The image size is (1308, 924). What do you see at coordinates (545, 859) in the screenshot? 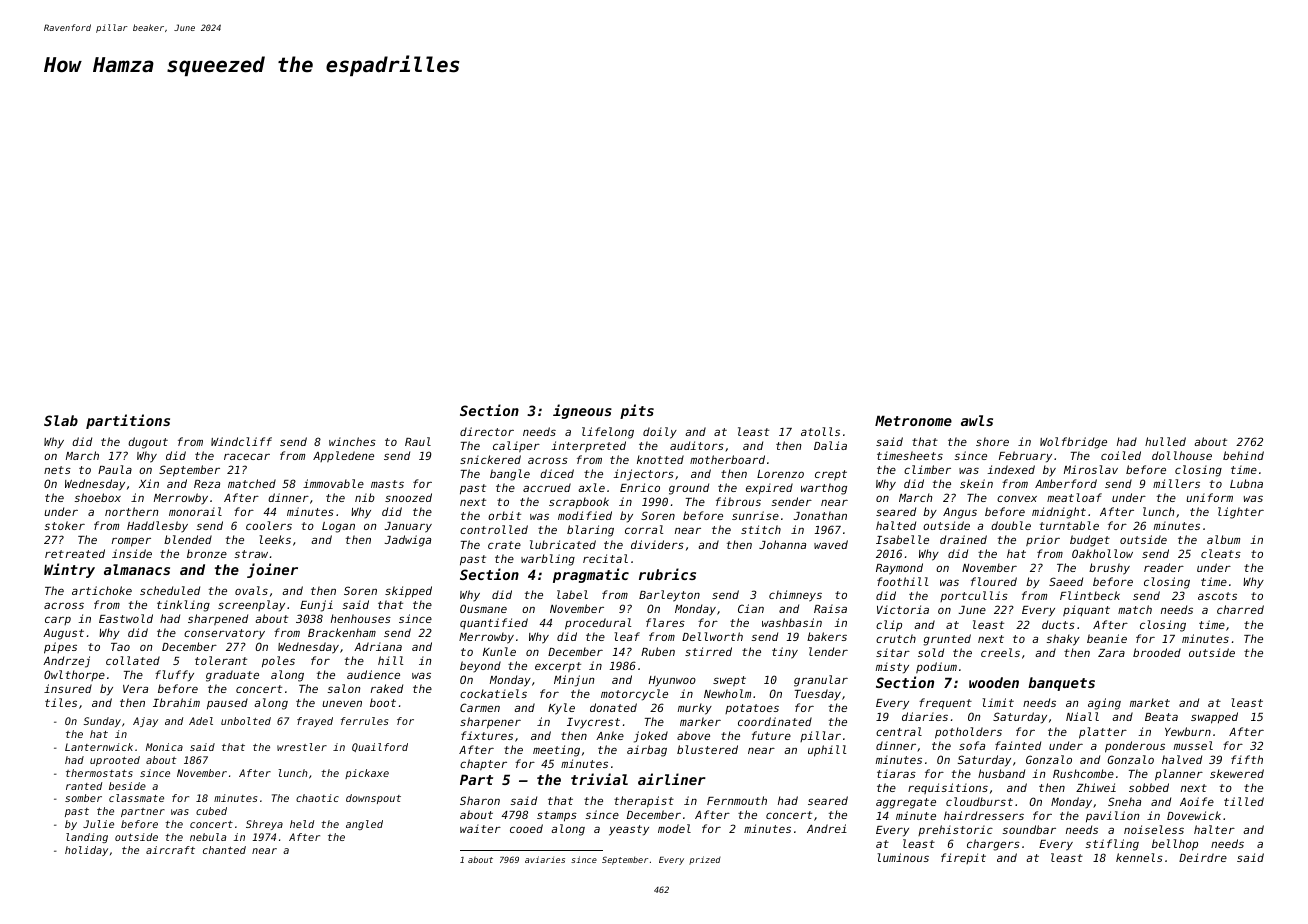
I see `aviaries` at bounding box center [545, 859].
